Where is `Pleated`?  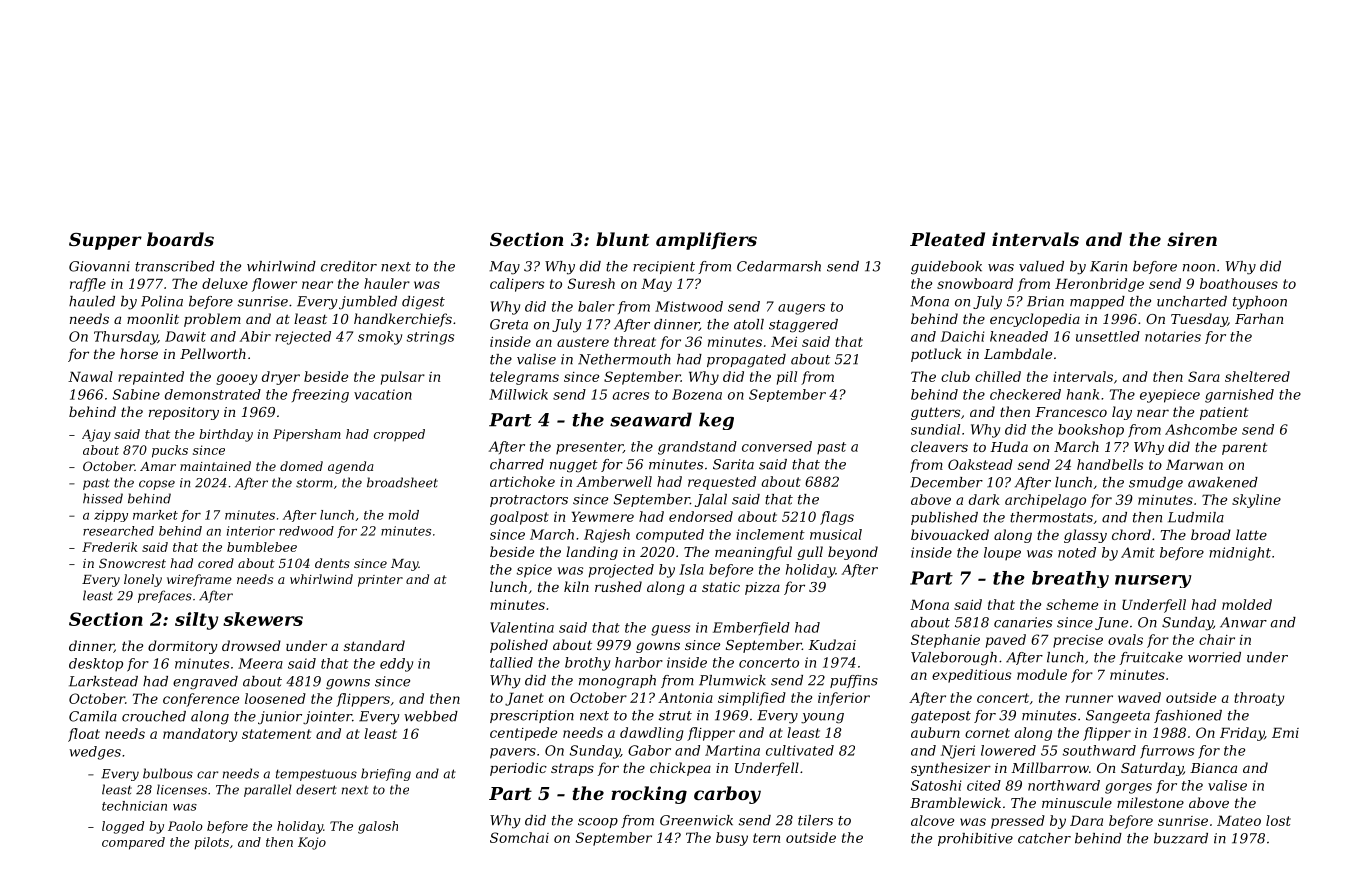 Pleated is located at coordinates (947, 239).
